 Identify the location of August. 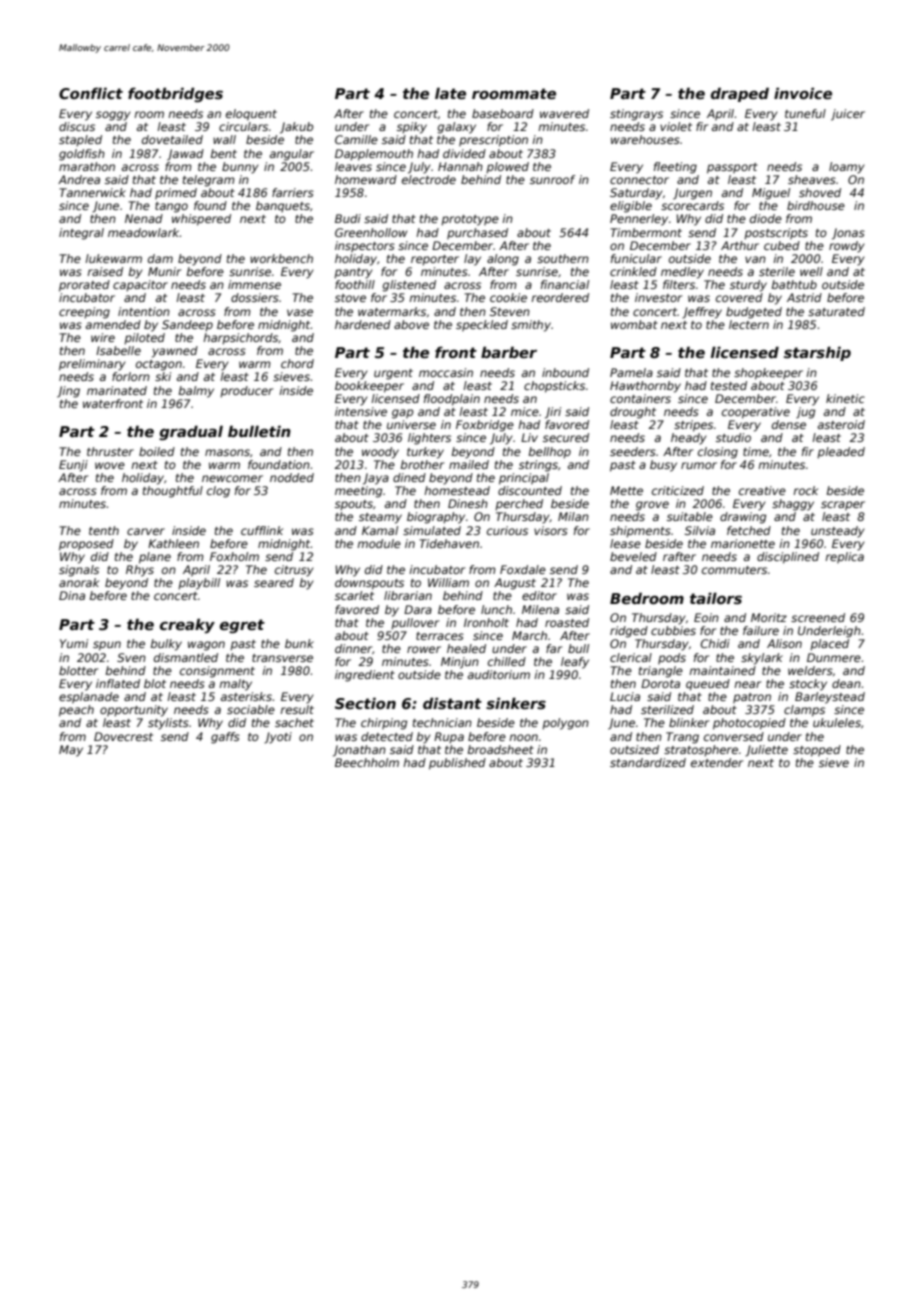
(515, 584).
